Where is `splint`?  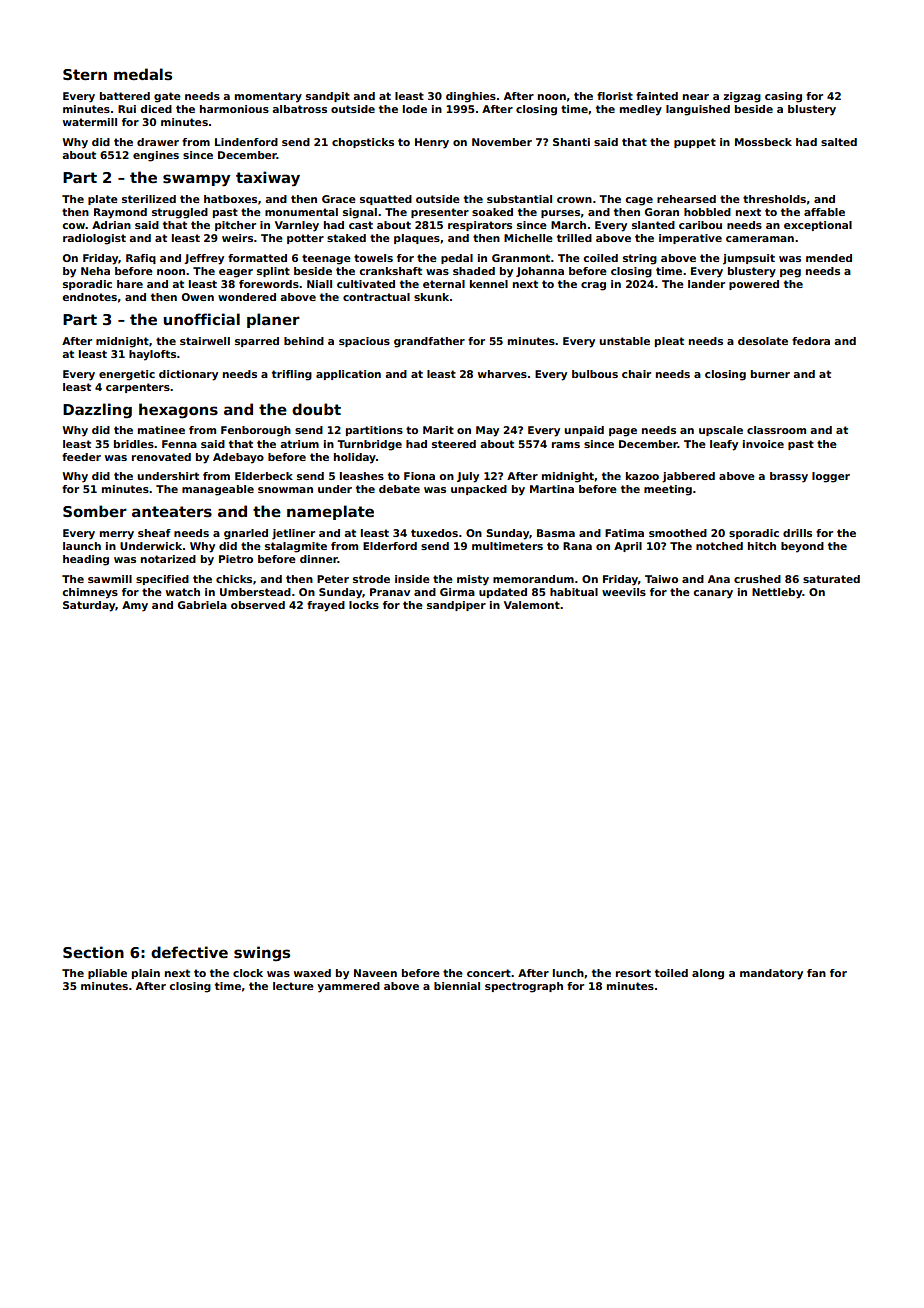
splint is located at coordinates (273, 272).
